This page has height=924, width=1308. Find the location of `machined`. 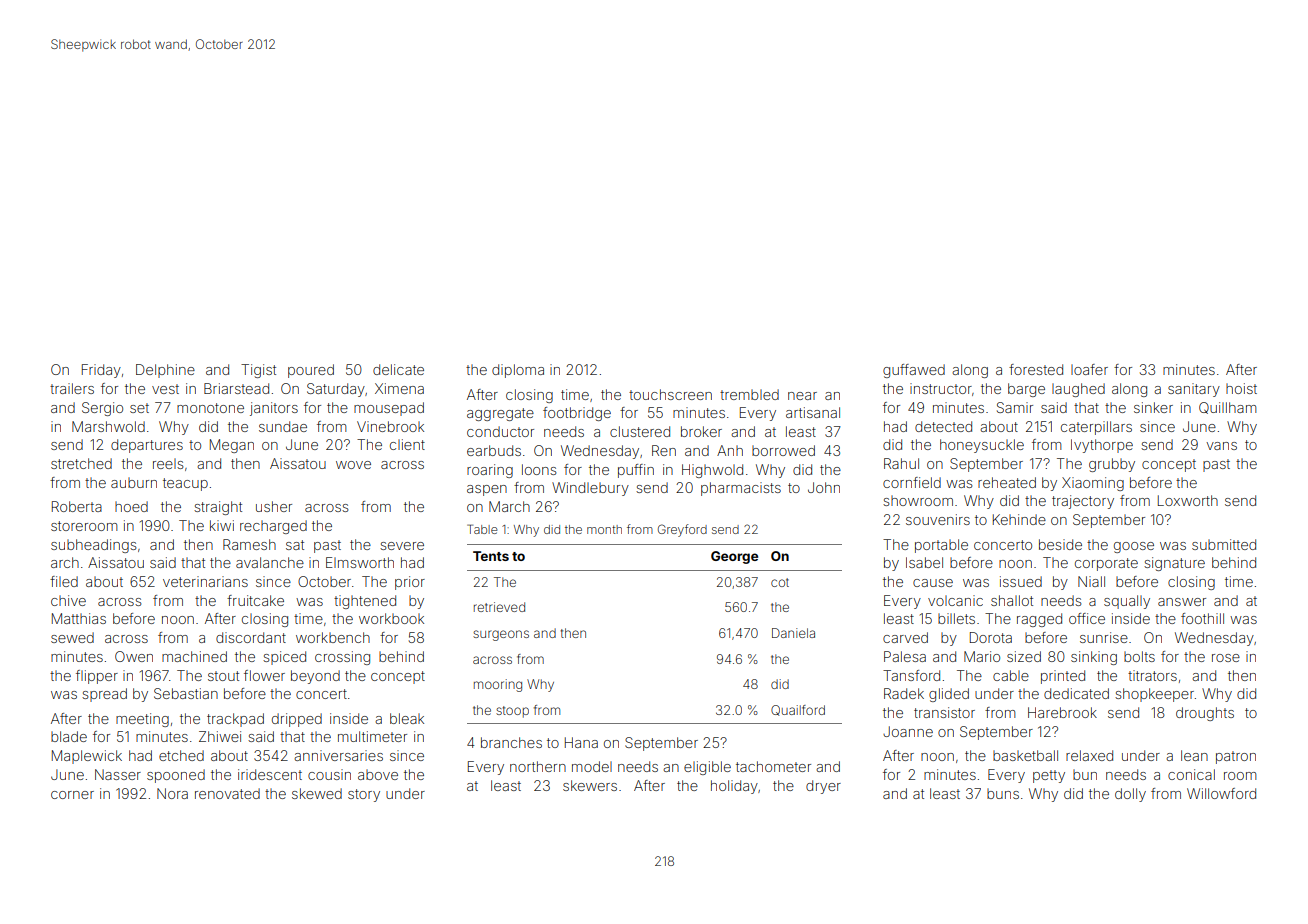

machined is located at coordinates (194, 656).
